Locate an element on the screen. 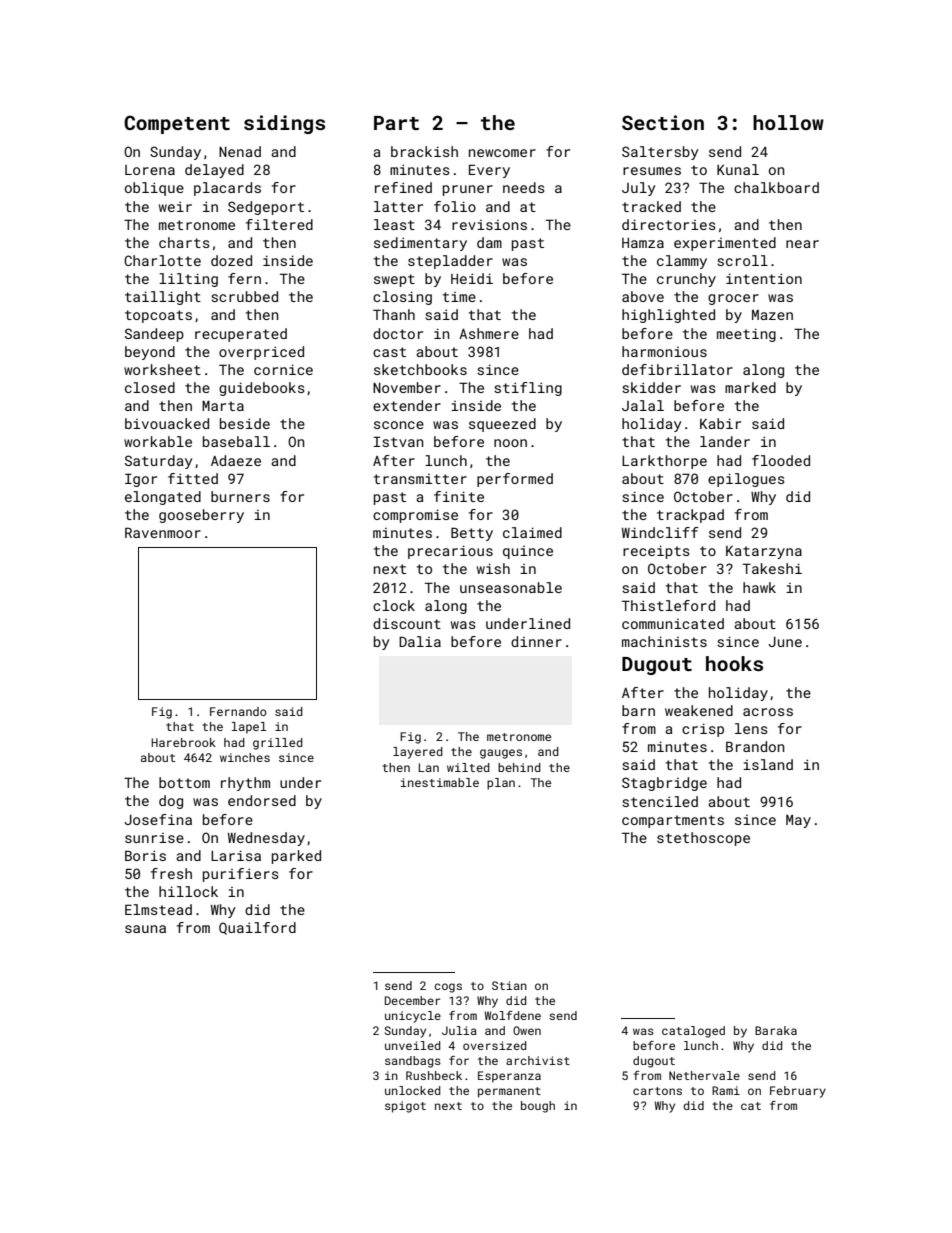 The width and height of the screenshot is (952, 1233). overpriced is located at coordinates (261, 353).
